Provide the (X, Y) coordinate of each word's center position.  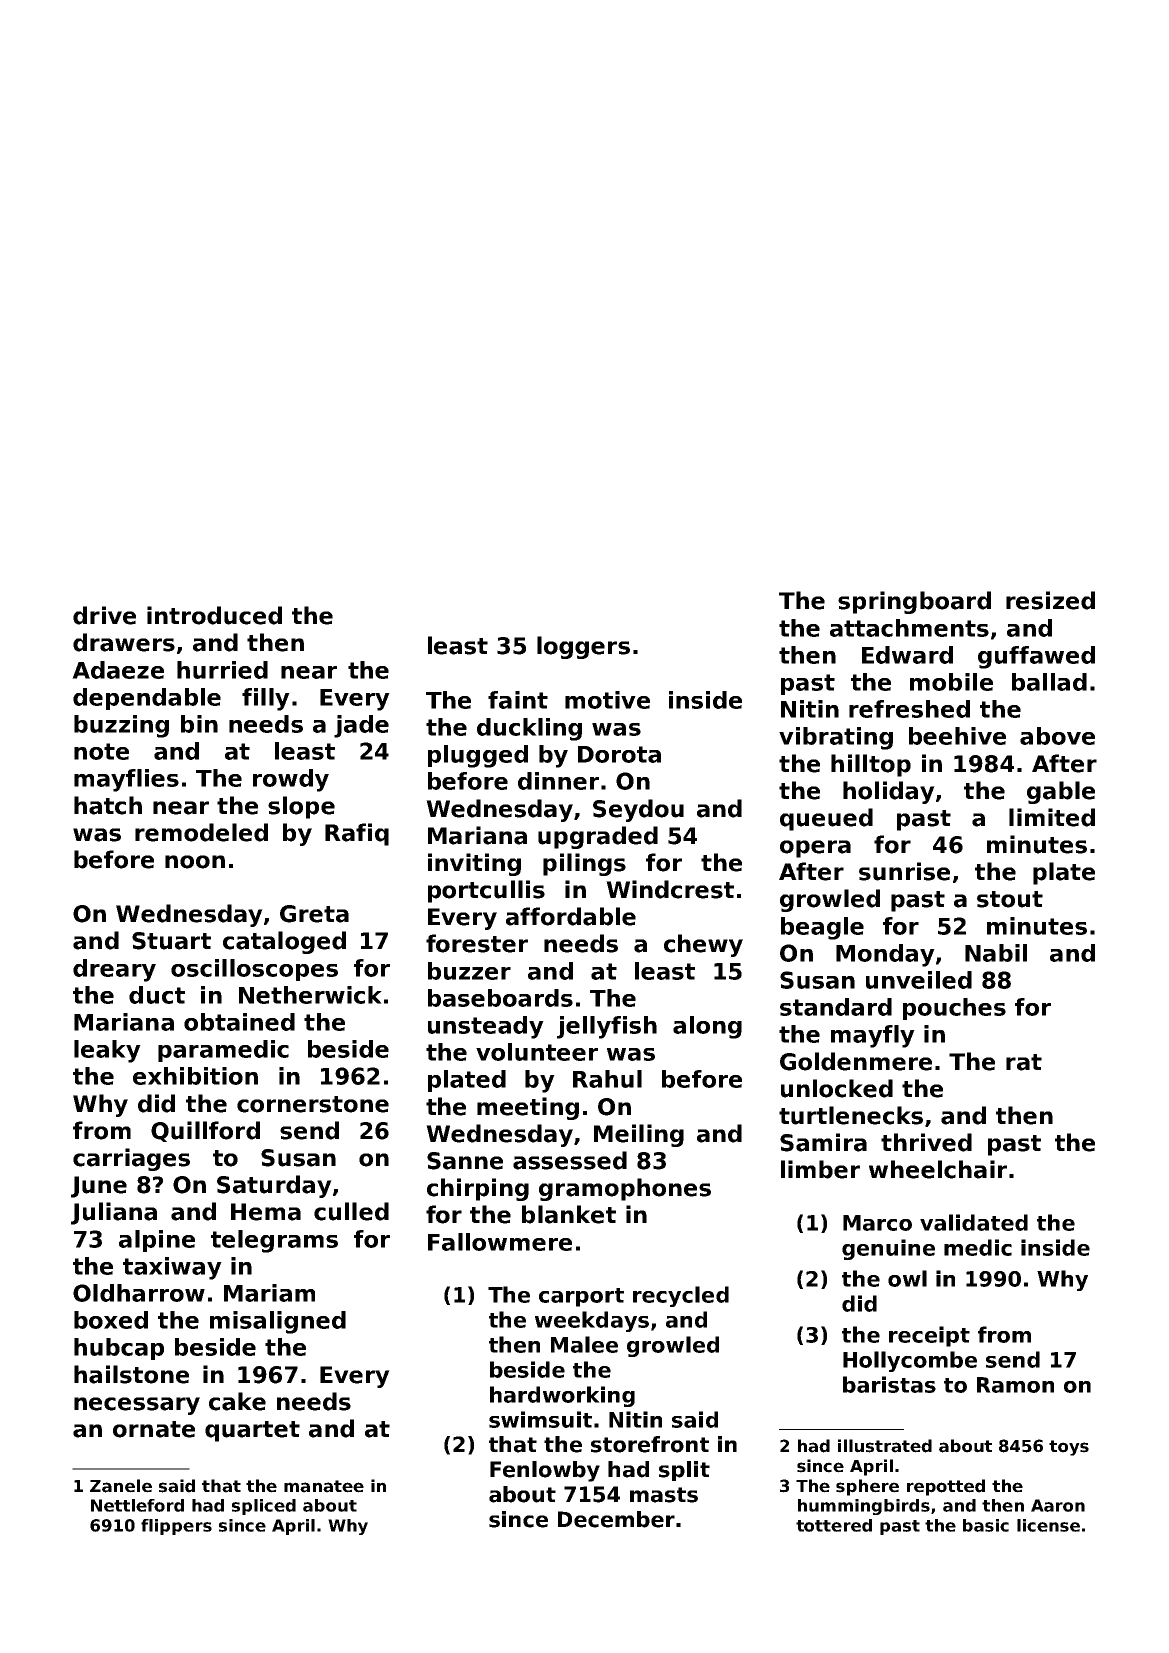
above (1057, 736)
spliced (264, 1507)
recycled (681, 1296)
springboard (914, 602)
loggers (583, 647)
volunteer (537, 1052)
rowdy (291, 780)
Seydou (638, 810)
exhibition (195, 1076)
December (616, 1519)
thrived (926, 1142)
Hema (266, 1212)
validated (974, 1222)
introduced (214, 615)
